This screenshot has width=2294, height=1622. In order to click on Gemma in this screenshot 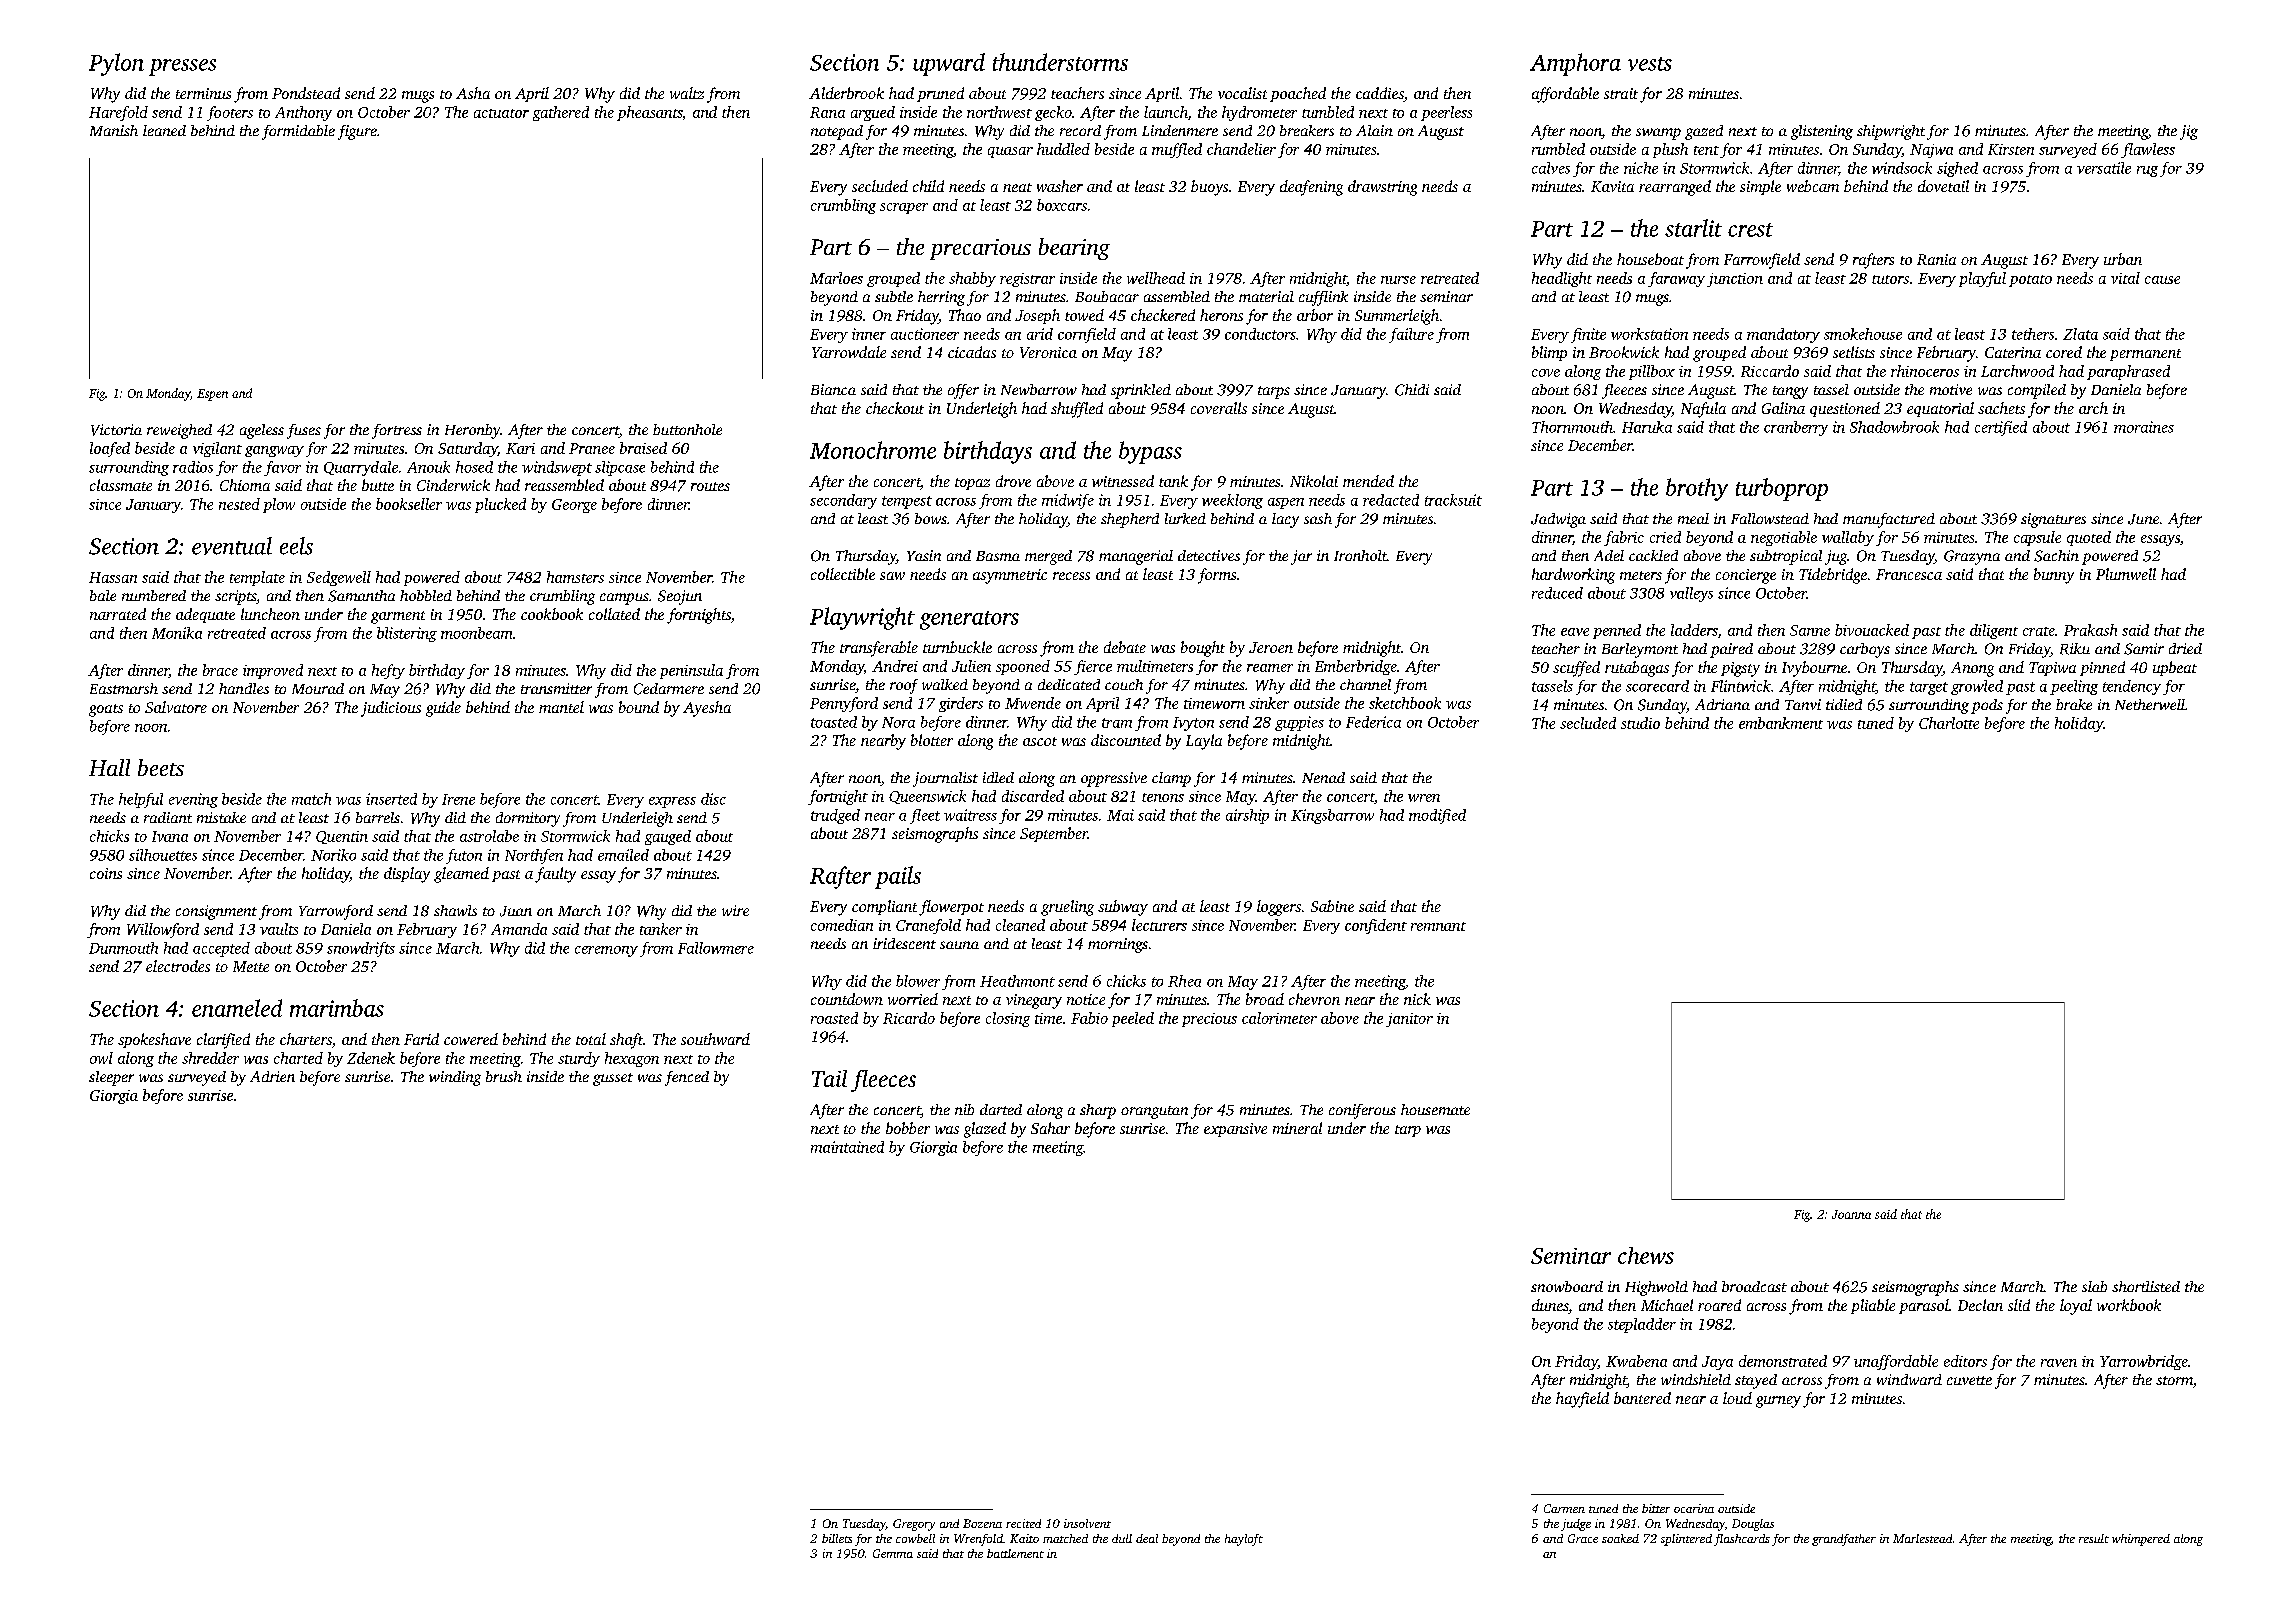, I will do `click(893, 1553)`.
